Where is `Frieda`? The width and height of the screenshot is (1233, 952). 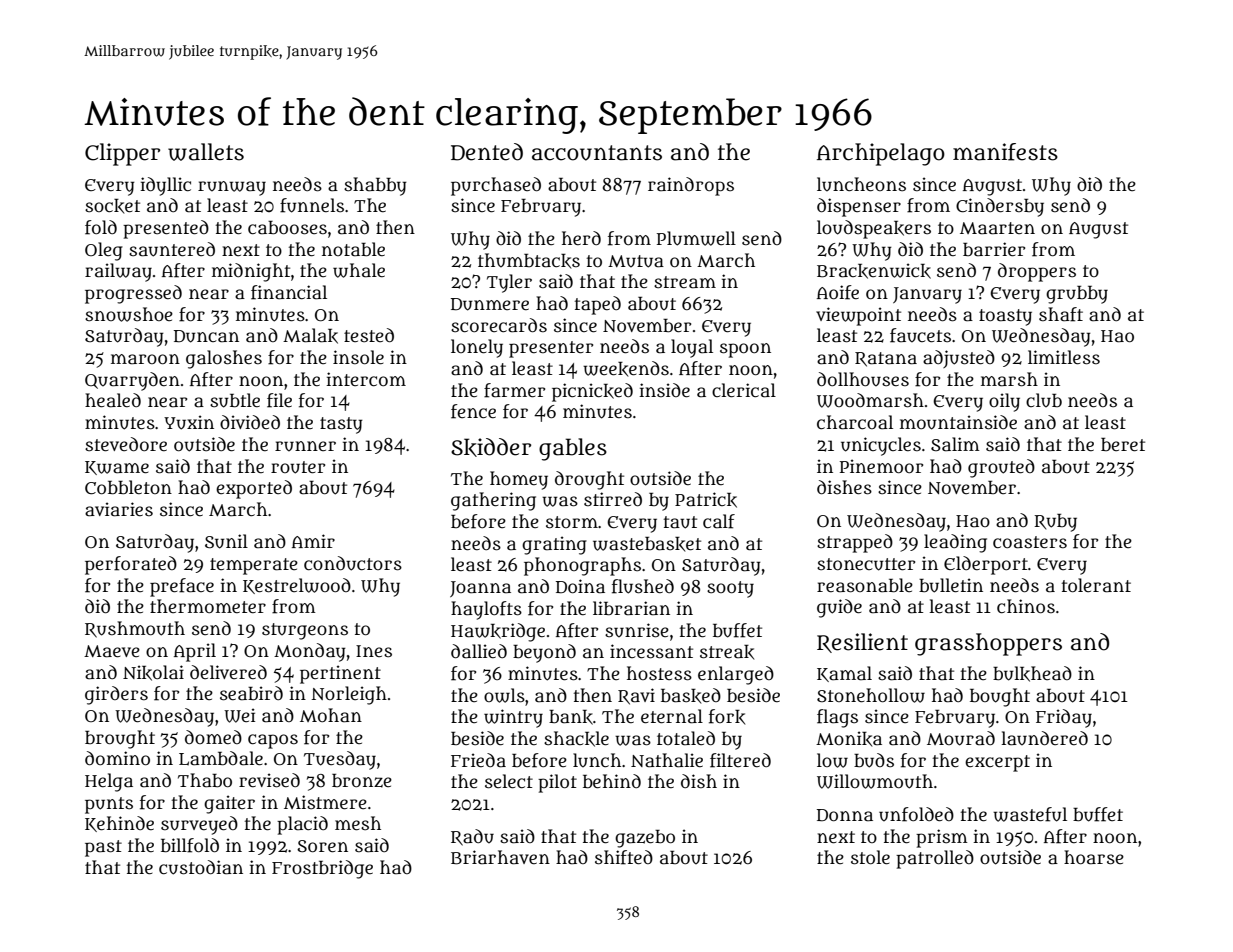
Frieda is located at coordinates (478, 760).
